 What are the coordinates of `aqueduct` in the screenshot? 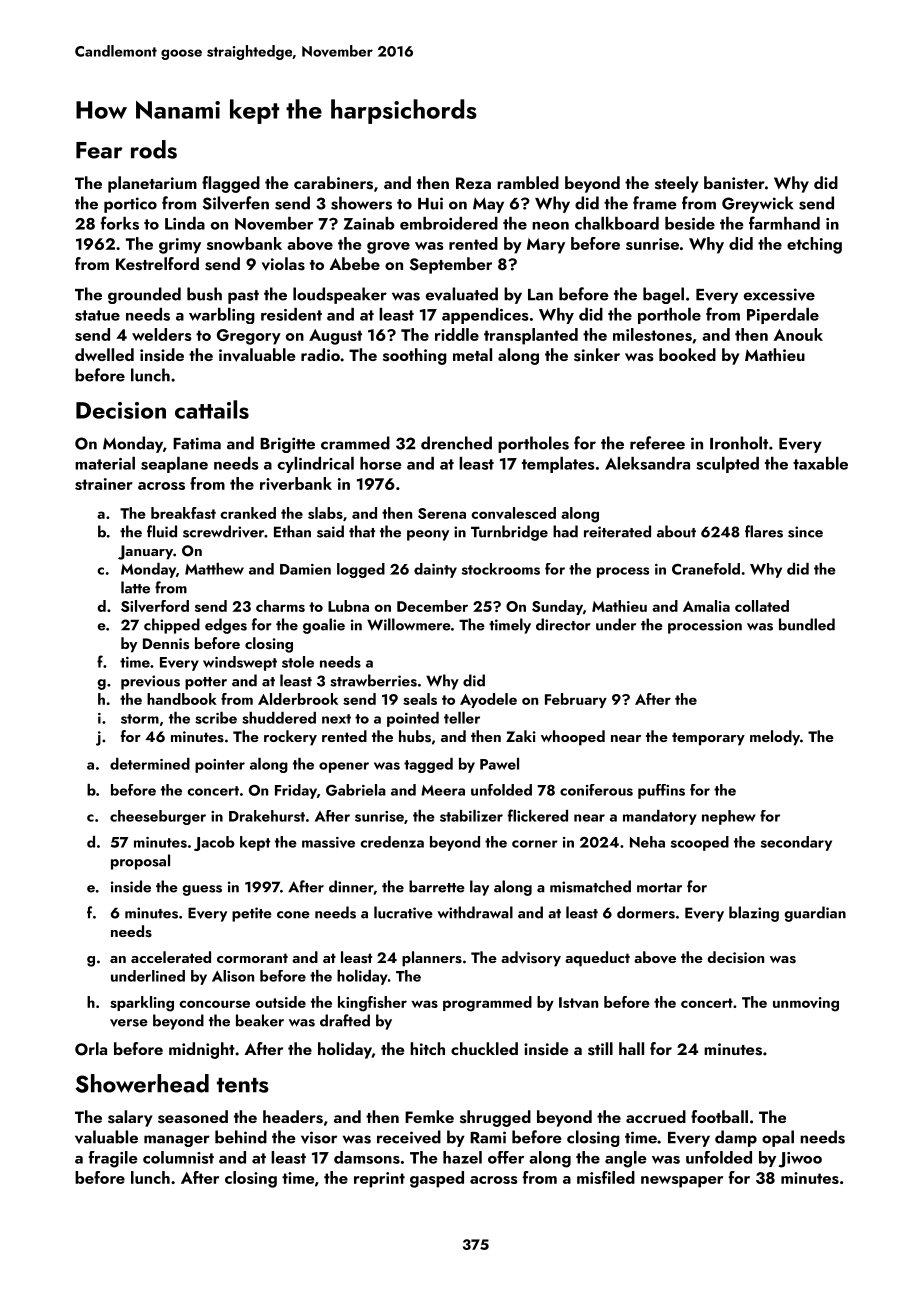 It's located at (597, 959).
